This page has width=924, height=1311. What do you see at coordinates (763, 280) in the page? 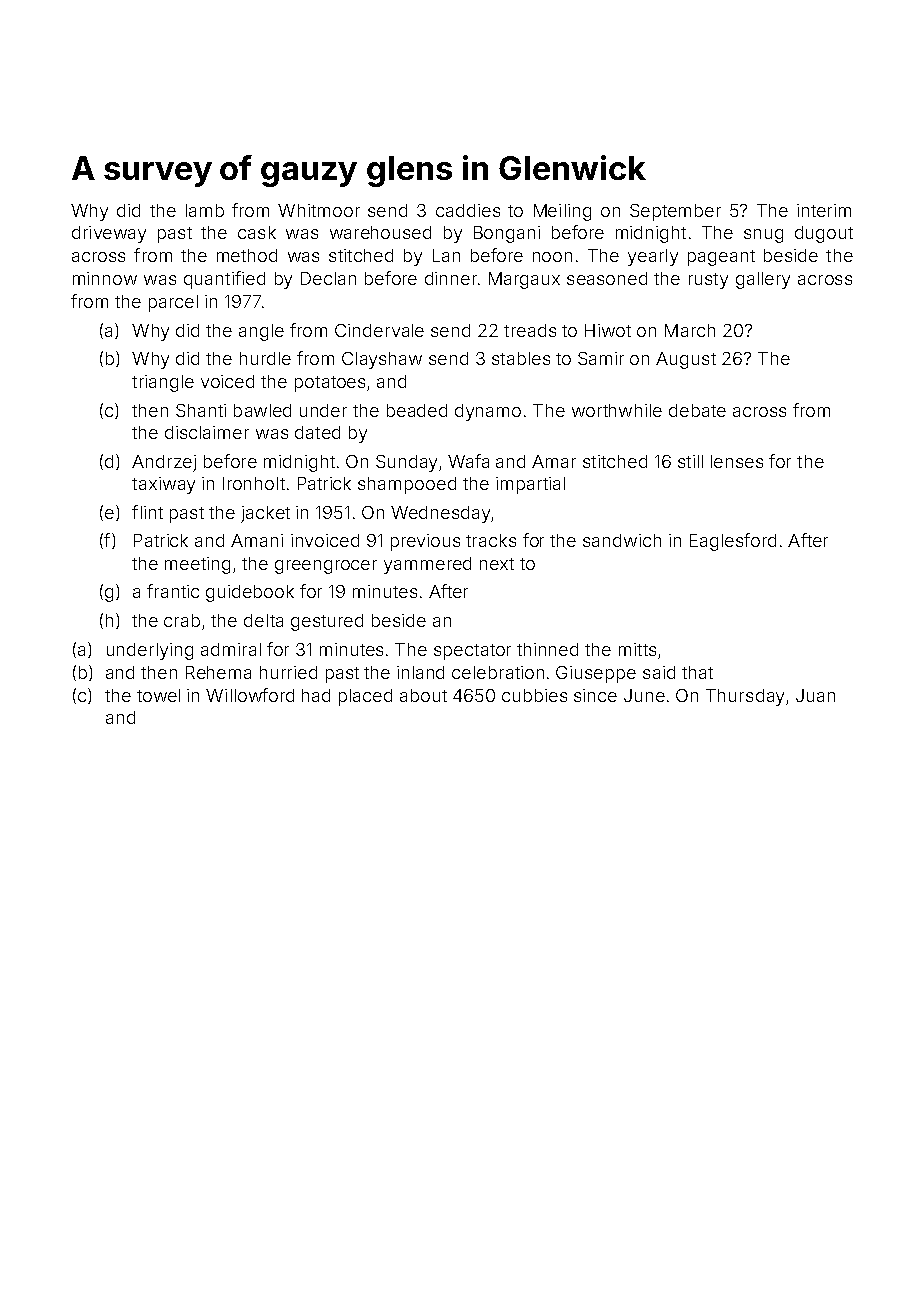
I see `gallery` at bounding box center [763, 280].
